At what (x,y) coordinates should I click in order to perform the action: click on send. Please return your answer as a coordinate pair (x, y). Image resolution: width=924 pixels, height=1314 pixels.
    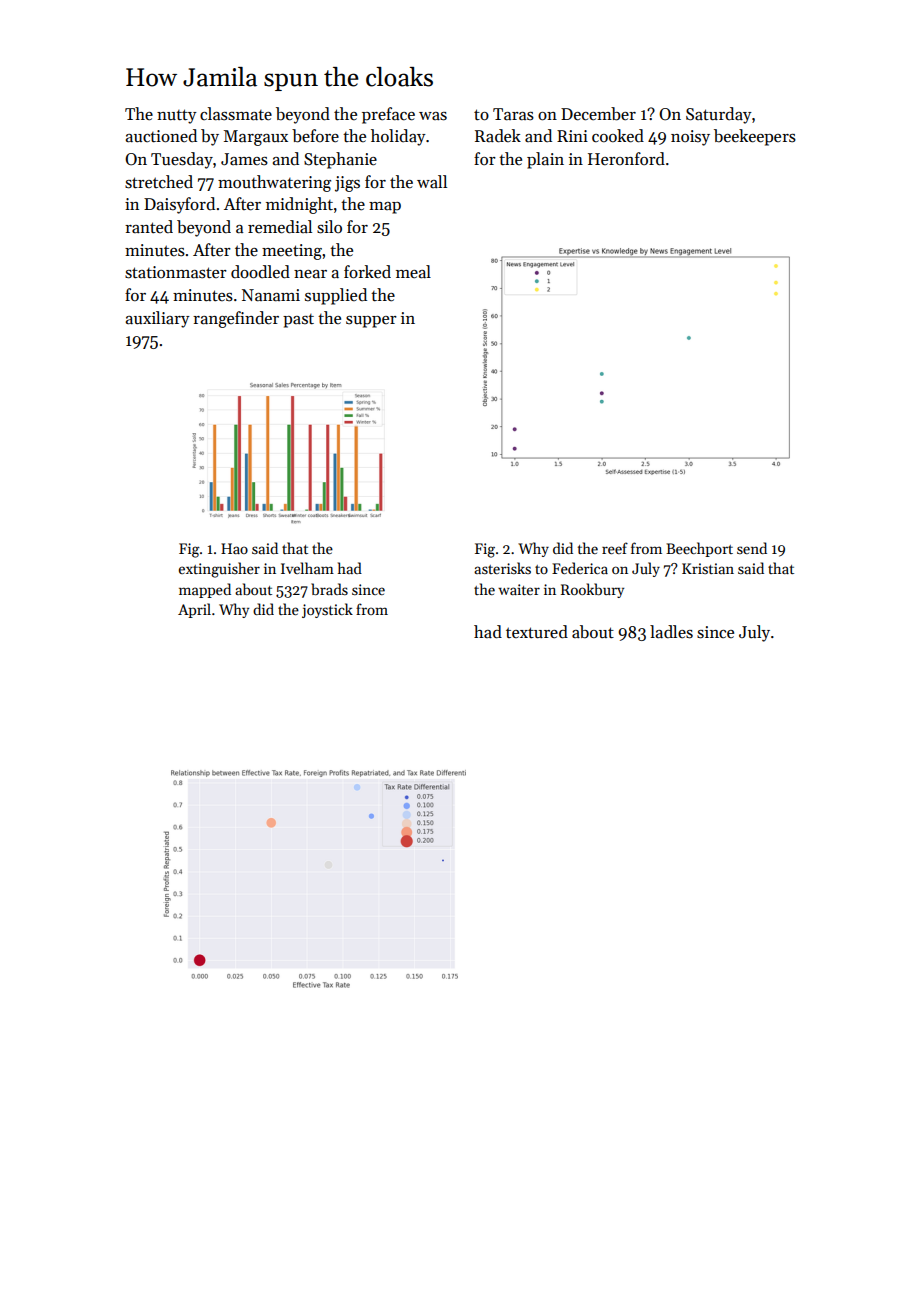
    Looking at the image, I should click on (752, 548).
